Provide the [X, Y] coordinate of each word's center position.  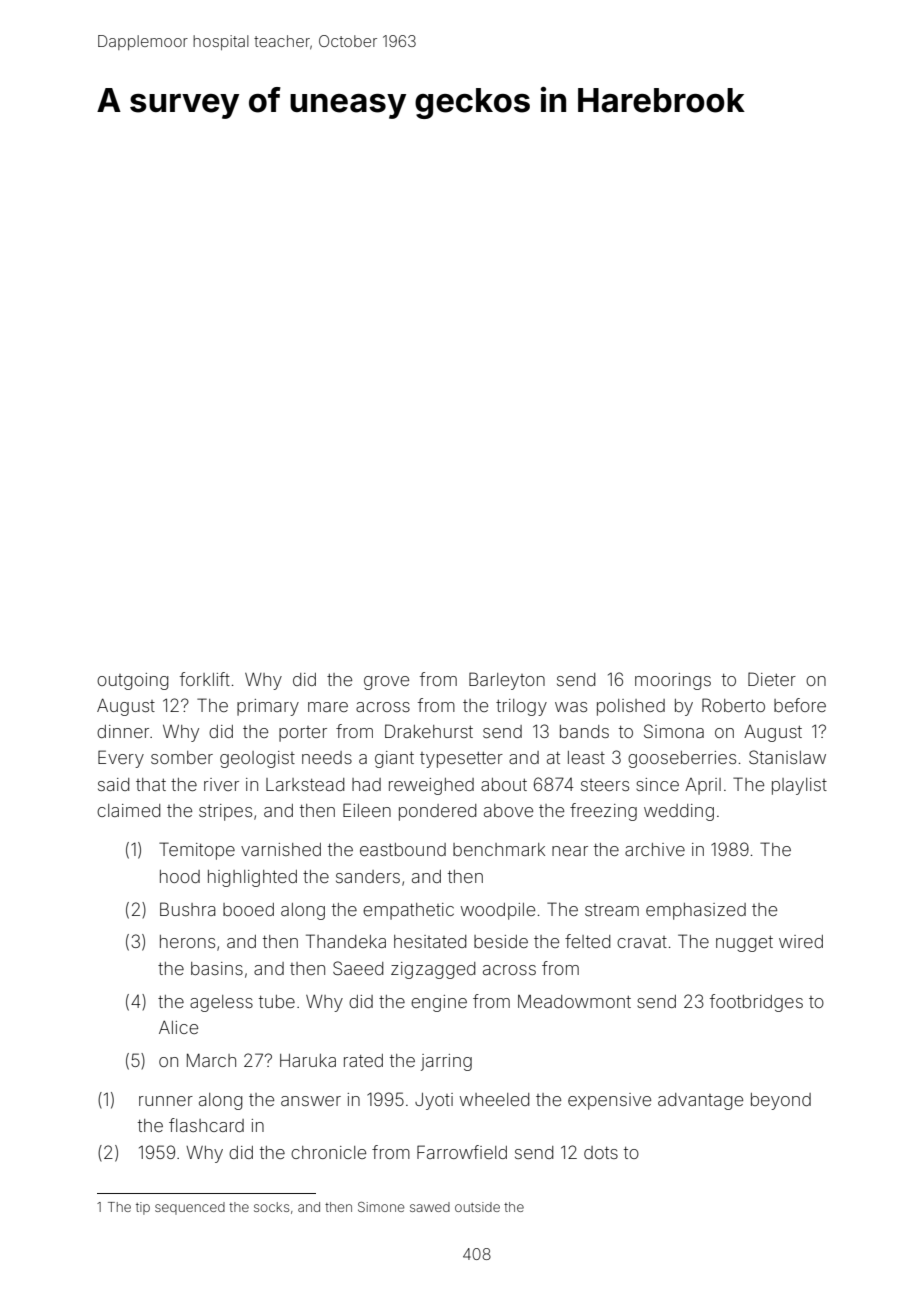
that [151, 784]
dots [601, 1152]
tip [143, 1208]
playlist [799, 786]
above [508, 810]
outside [477, 1207]
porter [303, 734]
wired [801, 941]
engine [439, 1003]
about [504, 784]
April [703, 786]
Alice [178, 1027]
